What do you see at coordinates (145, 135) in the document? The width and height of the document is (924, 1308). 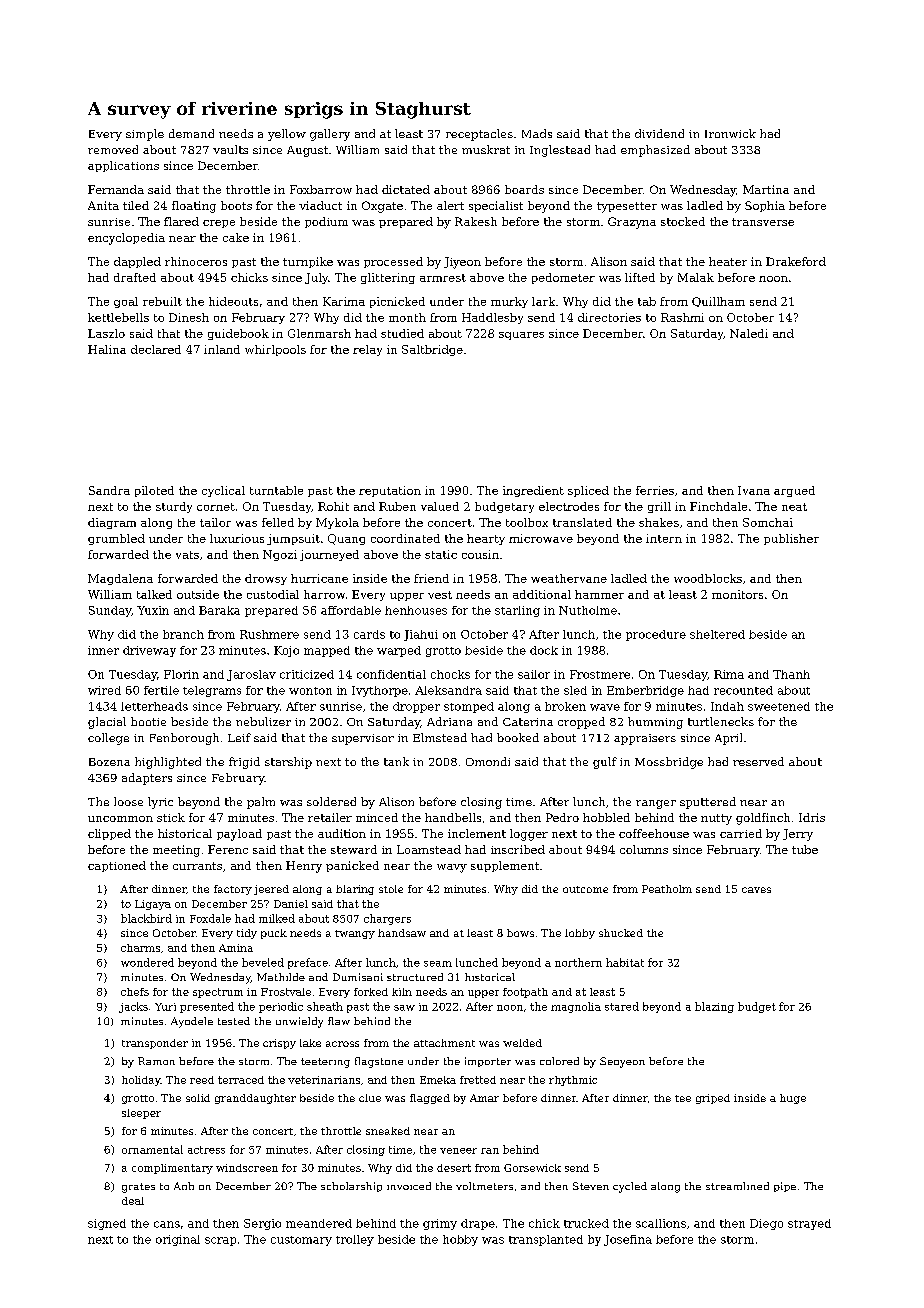 I see `simple` at bounding box center [145, 135].
